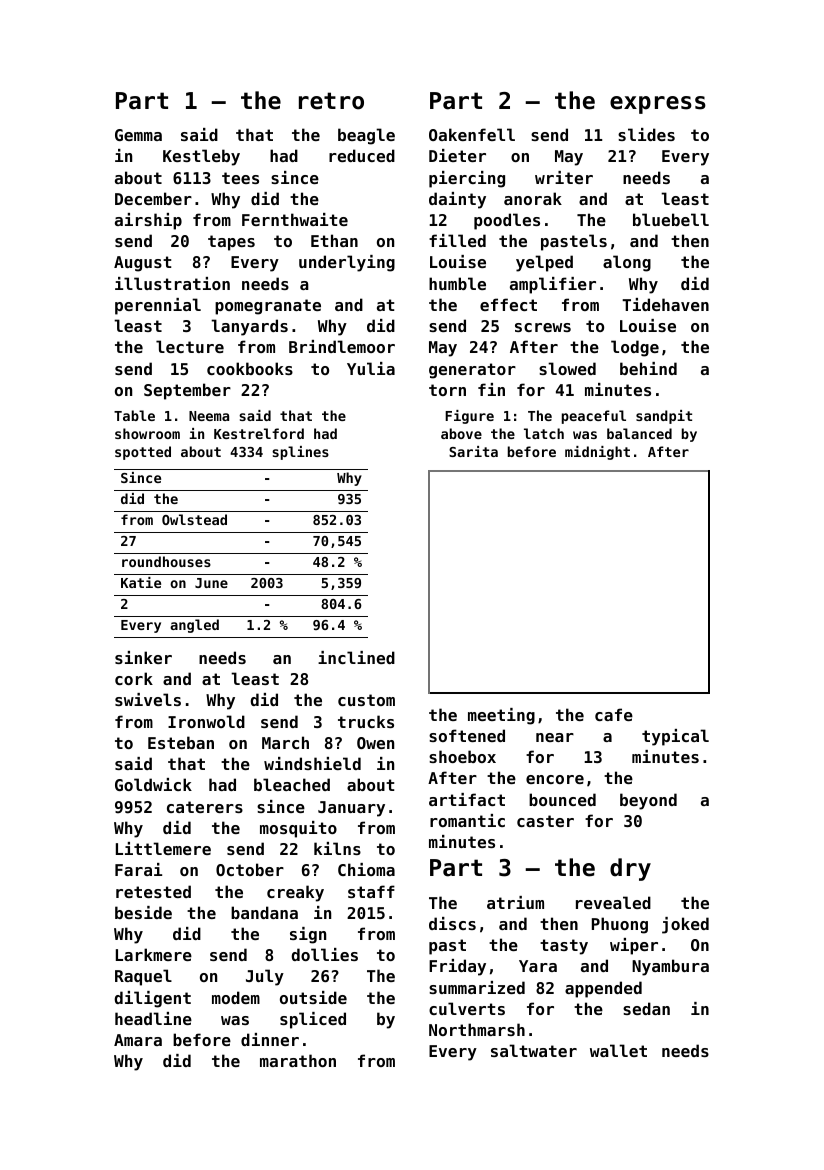 This screenshot has width=824, height=1170. Describe the element at coordinates (366, 136) in the screenshot. I see `beagle` at that location.
